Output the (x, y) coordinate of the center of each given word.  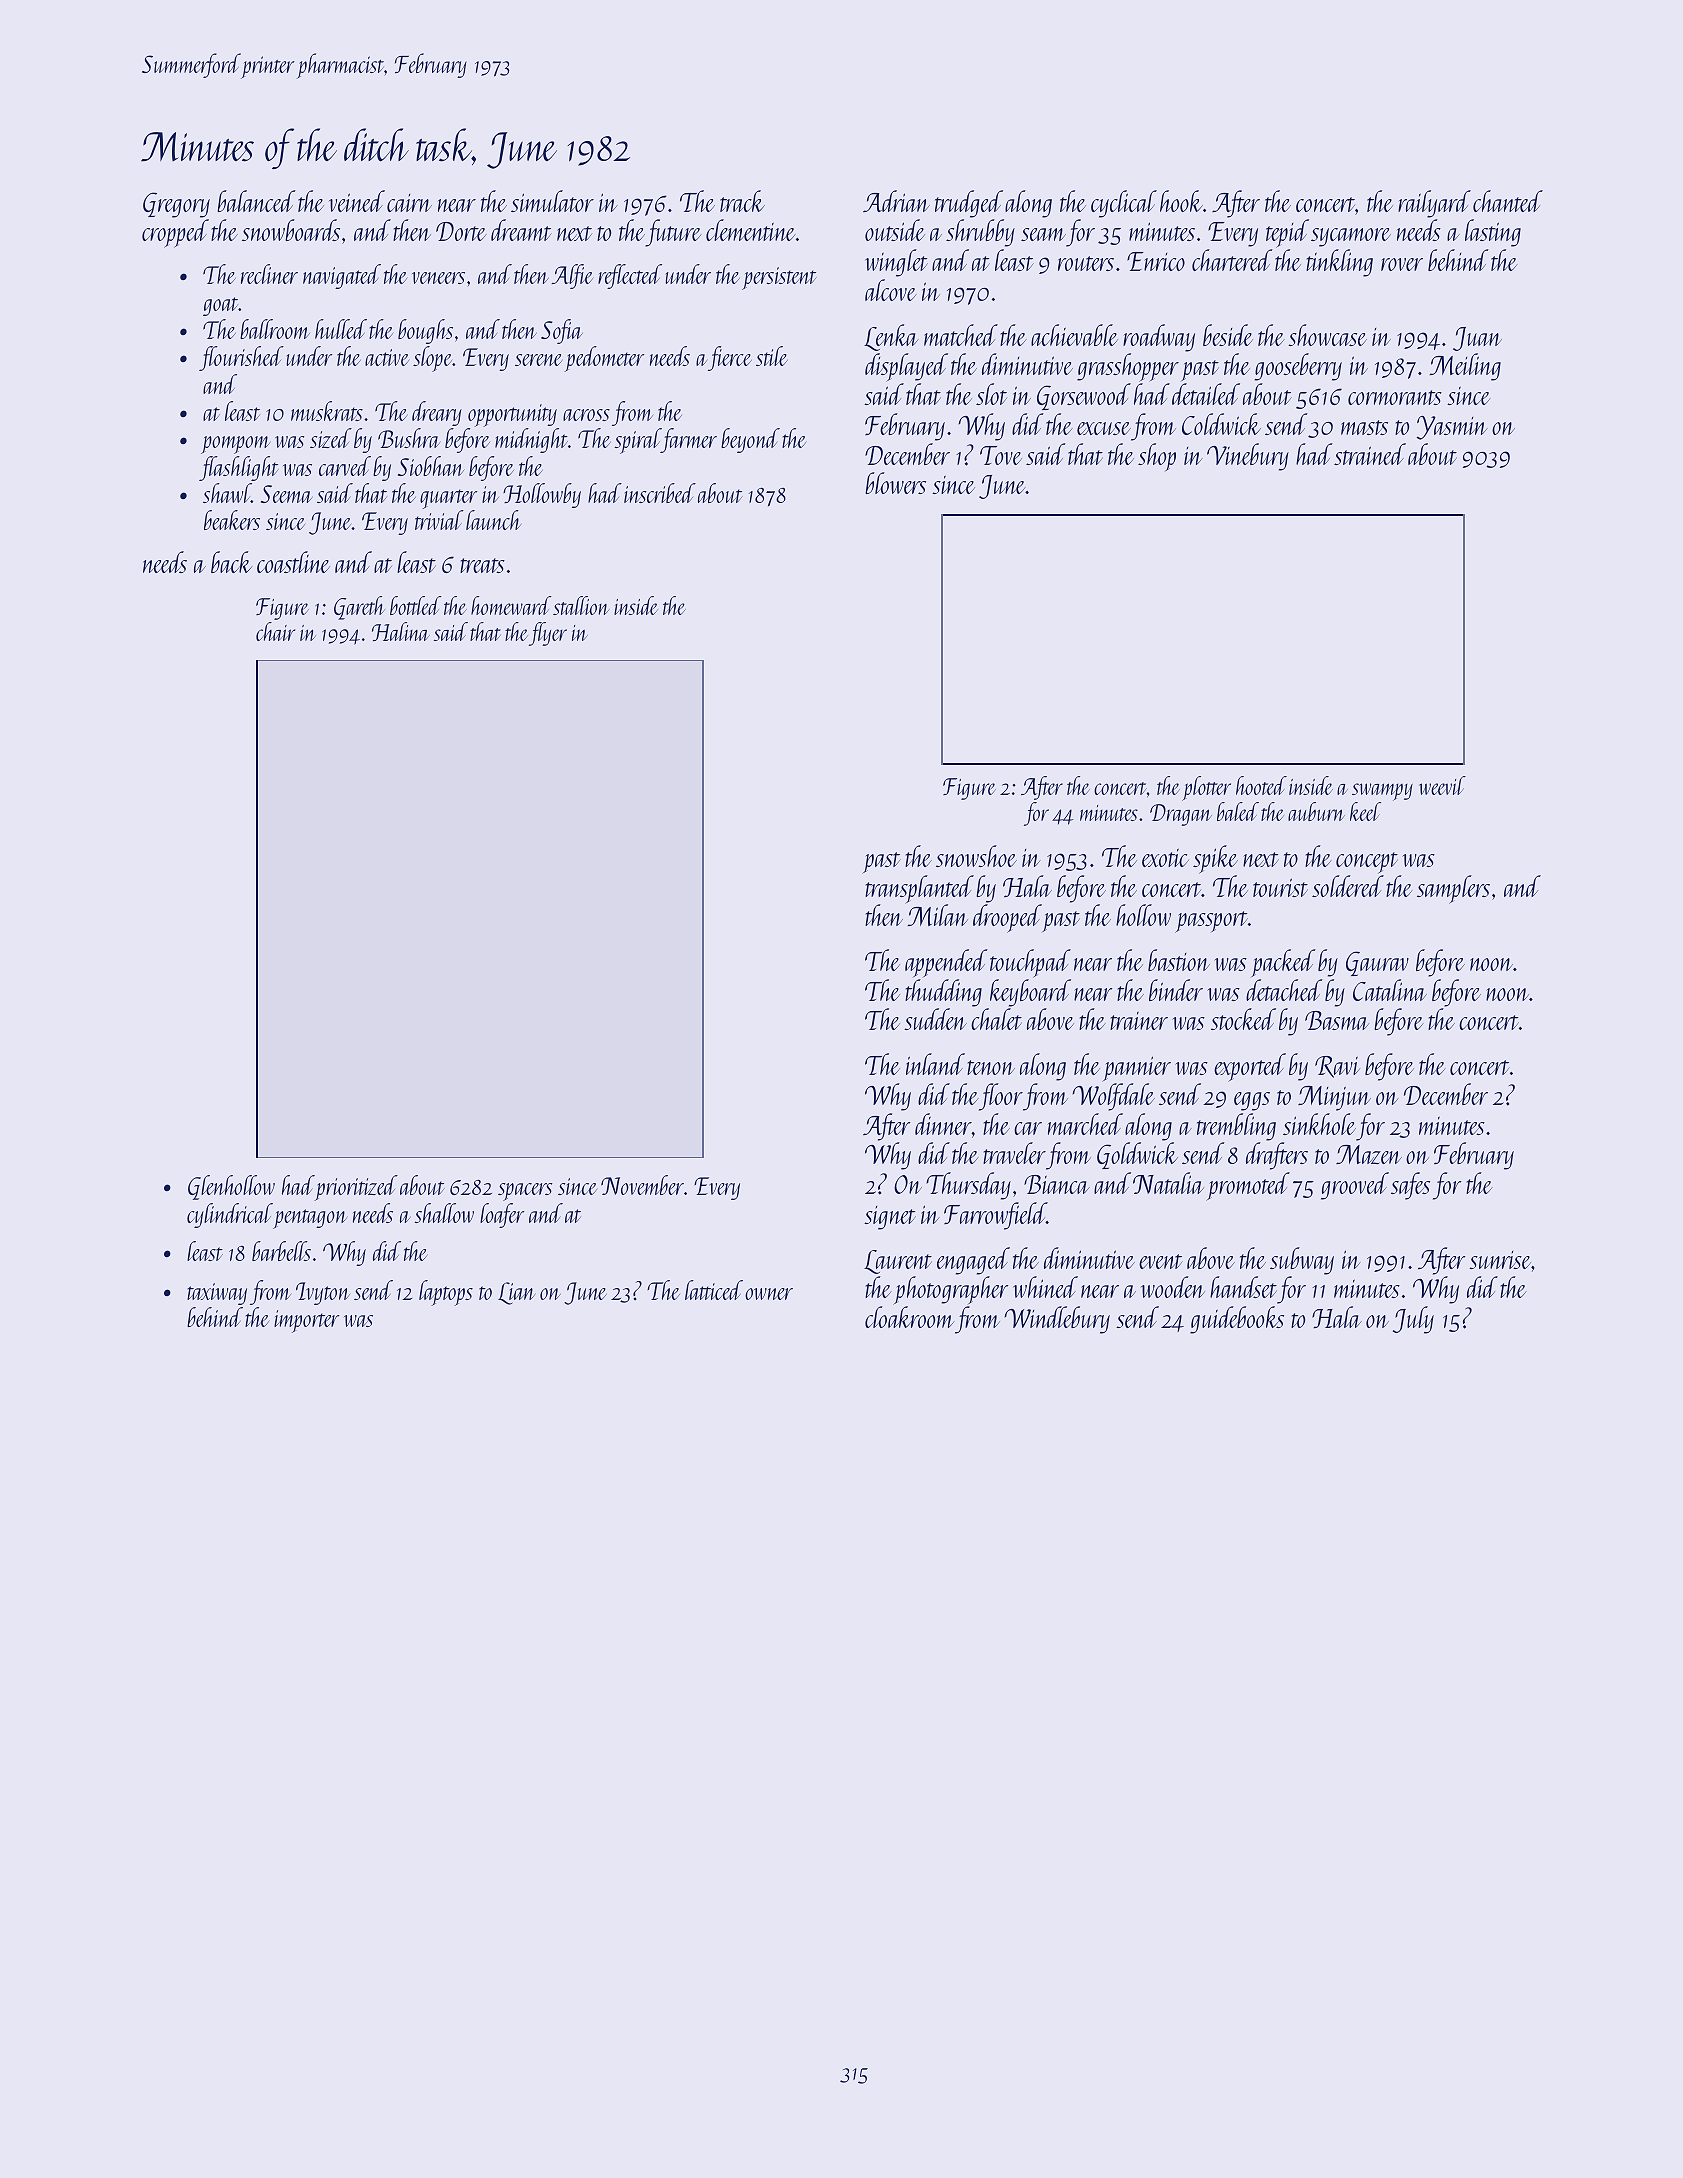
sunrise (1500, 1260)
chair (275, 631)
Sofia (562, 331)
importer (306, 1321)
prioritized (356, 1188)
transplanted (919, 889)
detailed (1206, 394)
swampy (1382, 792)
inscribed (660, 493)
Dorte (461, 231)
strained (1370, 454)
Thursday (968, 1186)
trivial (439, 520)
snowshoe (976, 856)
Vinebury (1248, 457)
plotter (1206, 788)
